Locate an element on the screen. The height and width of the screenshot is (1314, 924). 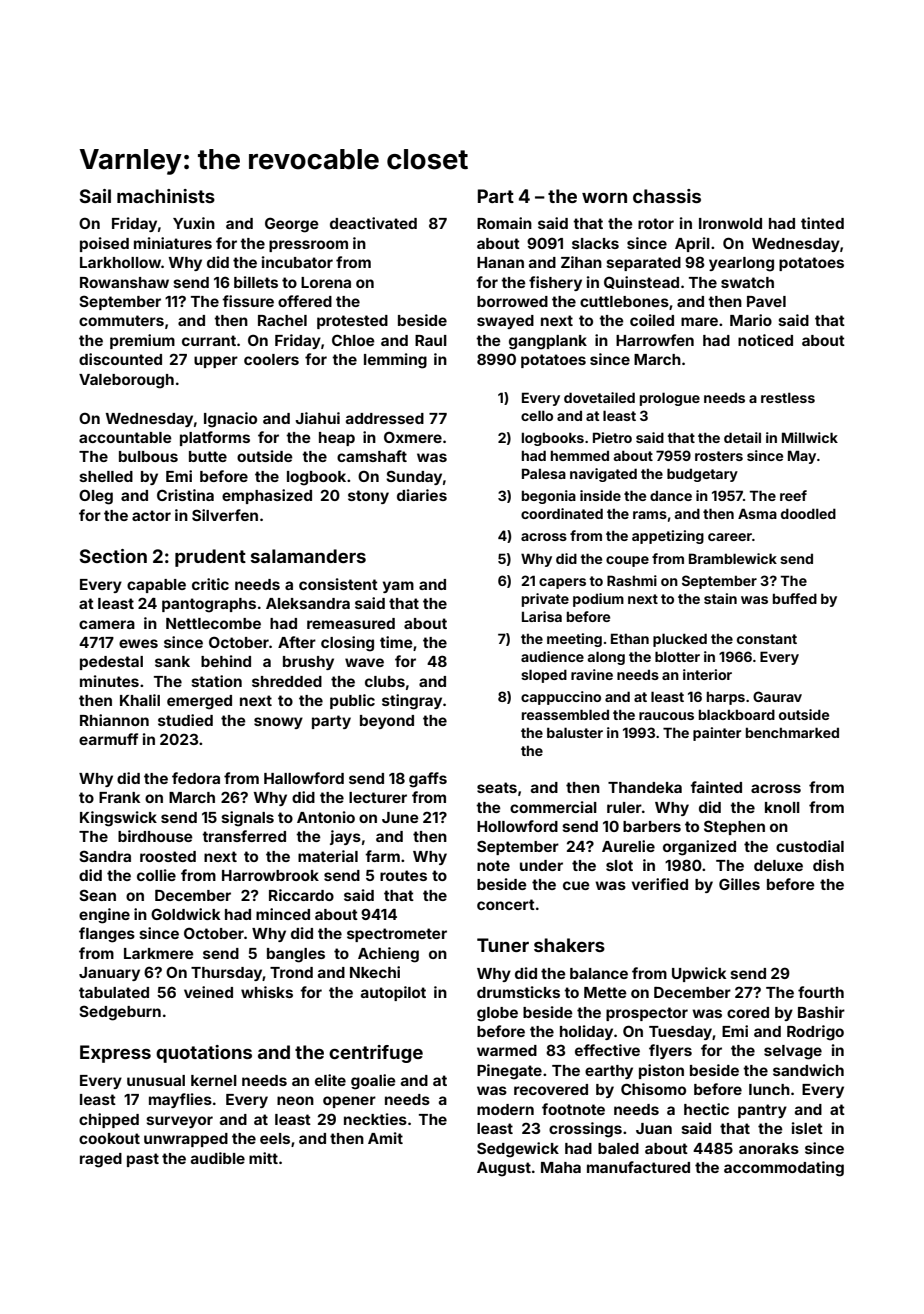
Palesa is located at coordinates (544, 473).
